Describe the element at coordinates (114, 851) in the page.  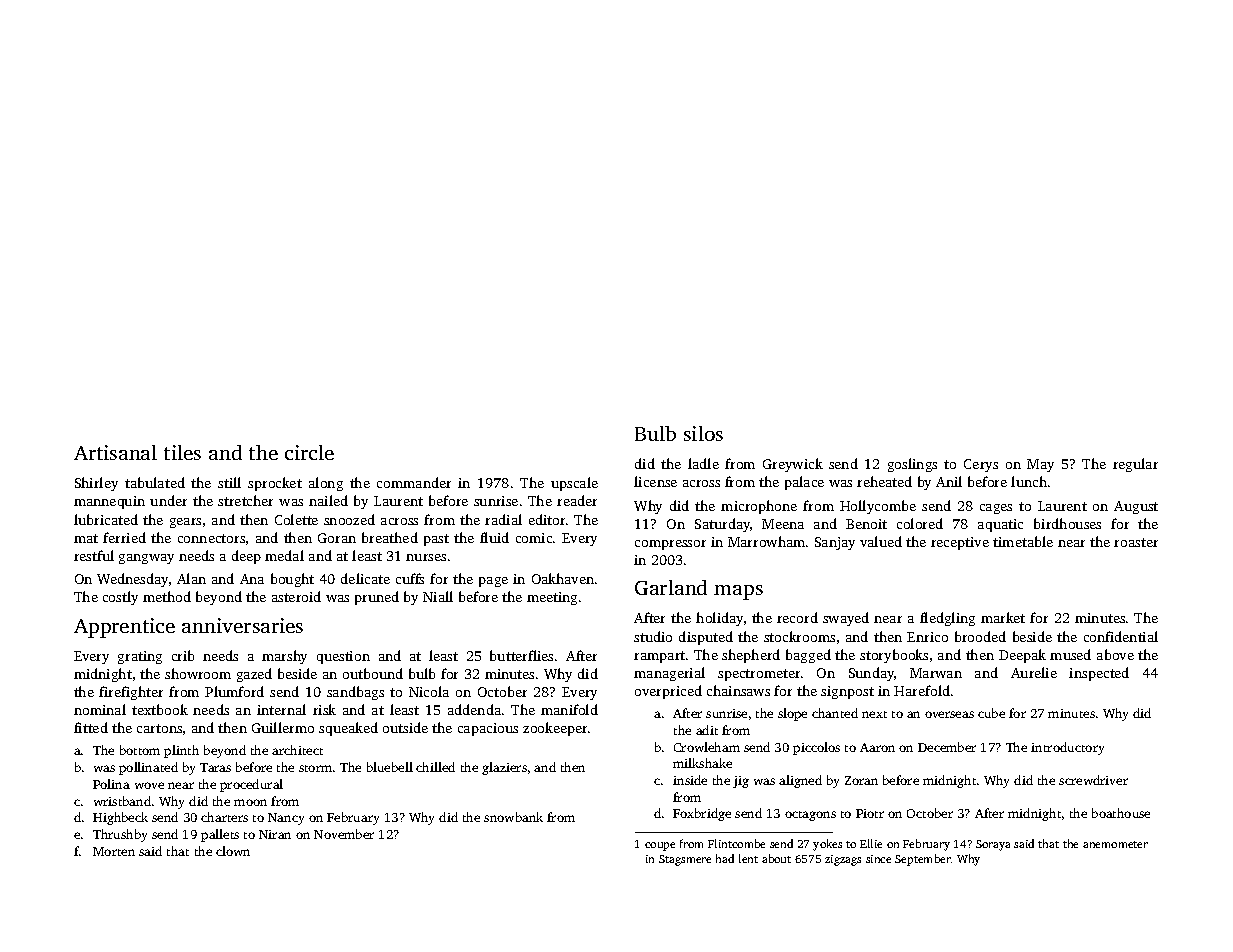
I see `Morten` at that location.
